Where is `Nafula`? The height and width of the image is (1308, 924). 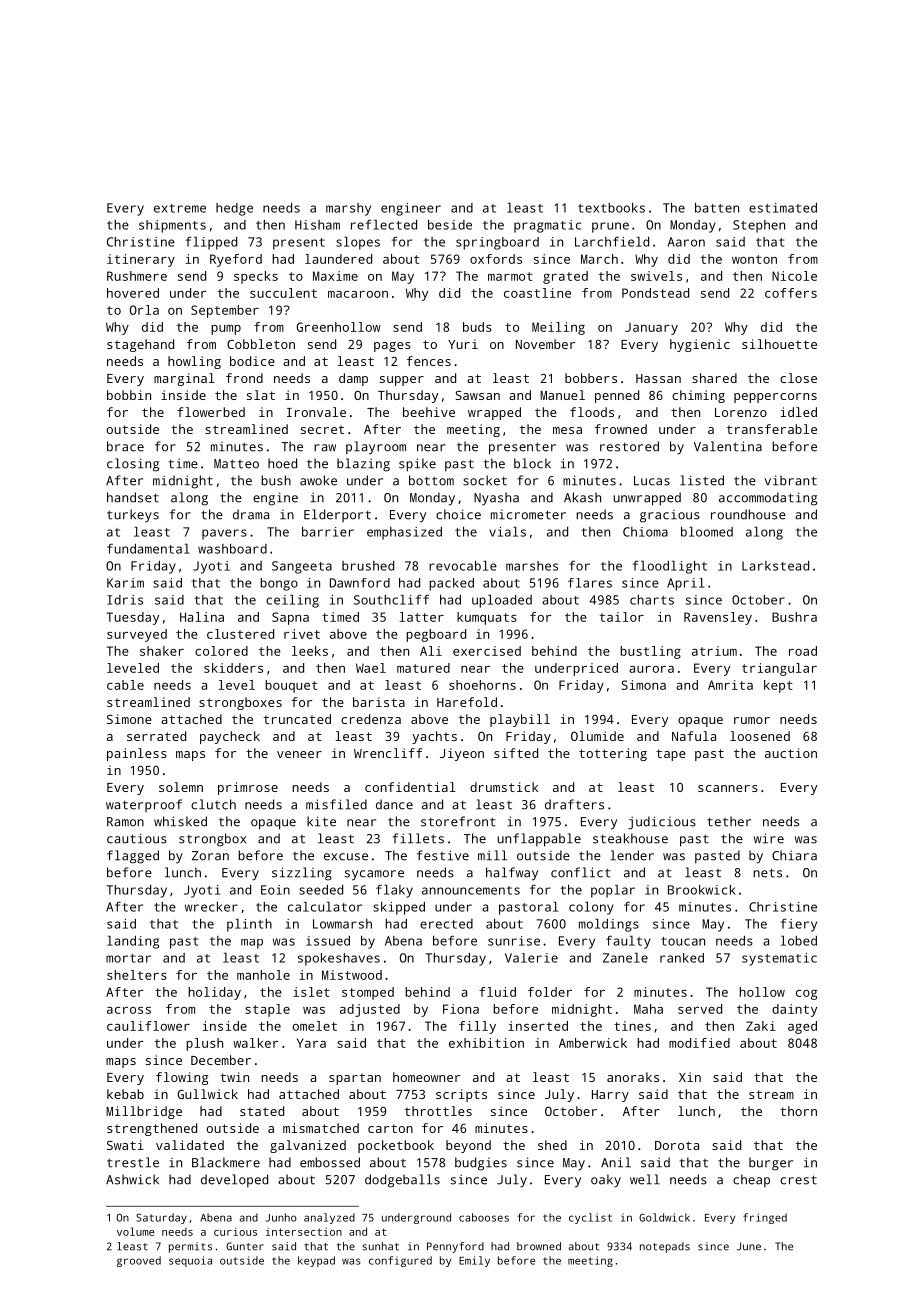
Nafula is located at coordinates (694, 736).
